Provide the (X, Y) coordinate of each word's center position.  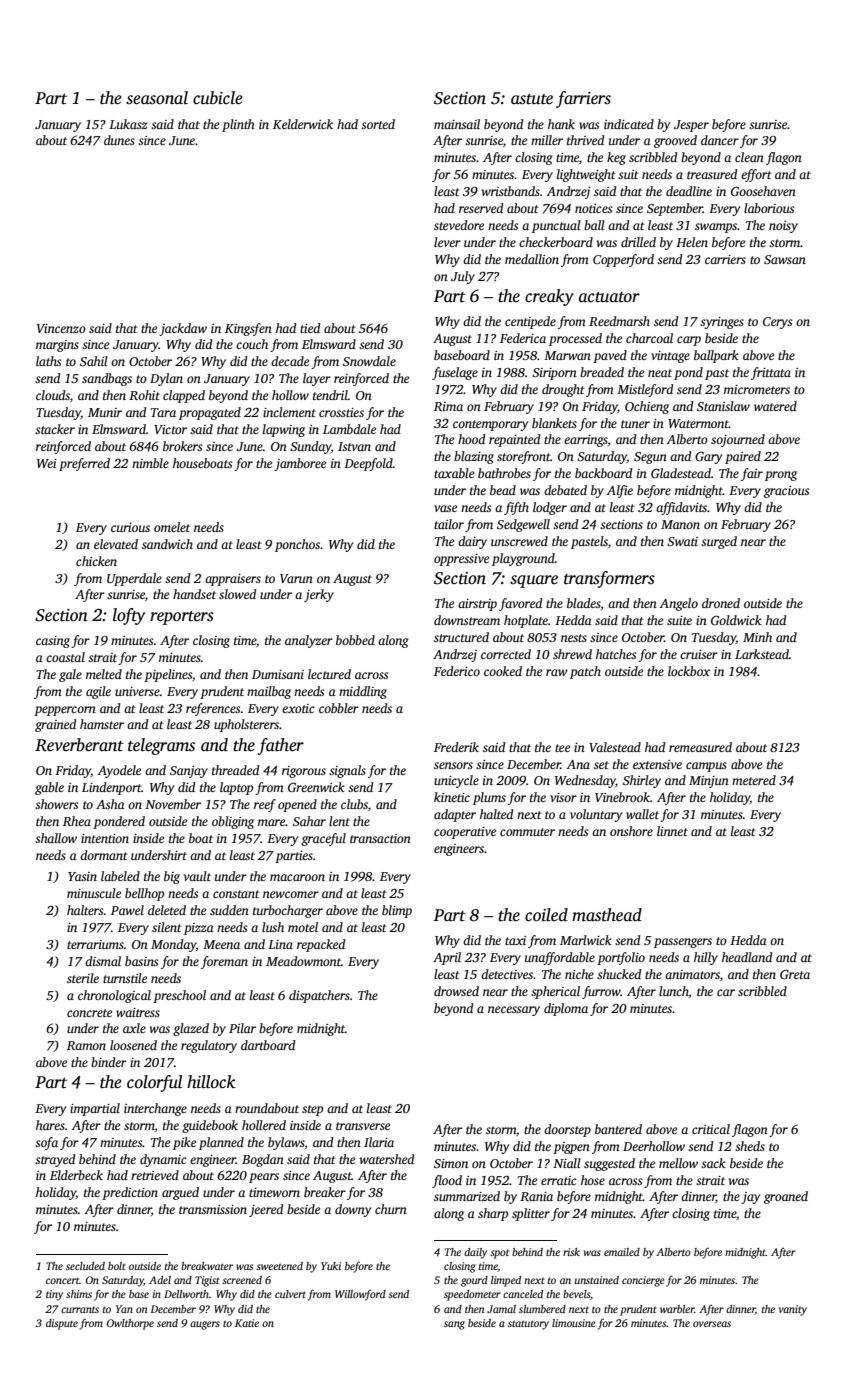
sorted (378, 124)
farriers (583, 99)
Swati (682, 541)
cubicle (218, 98)
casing (53, 642)
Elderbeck (76, 1175)
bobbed (355, 640)
